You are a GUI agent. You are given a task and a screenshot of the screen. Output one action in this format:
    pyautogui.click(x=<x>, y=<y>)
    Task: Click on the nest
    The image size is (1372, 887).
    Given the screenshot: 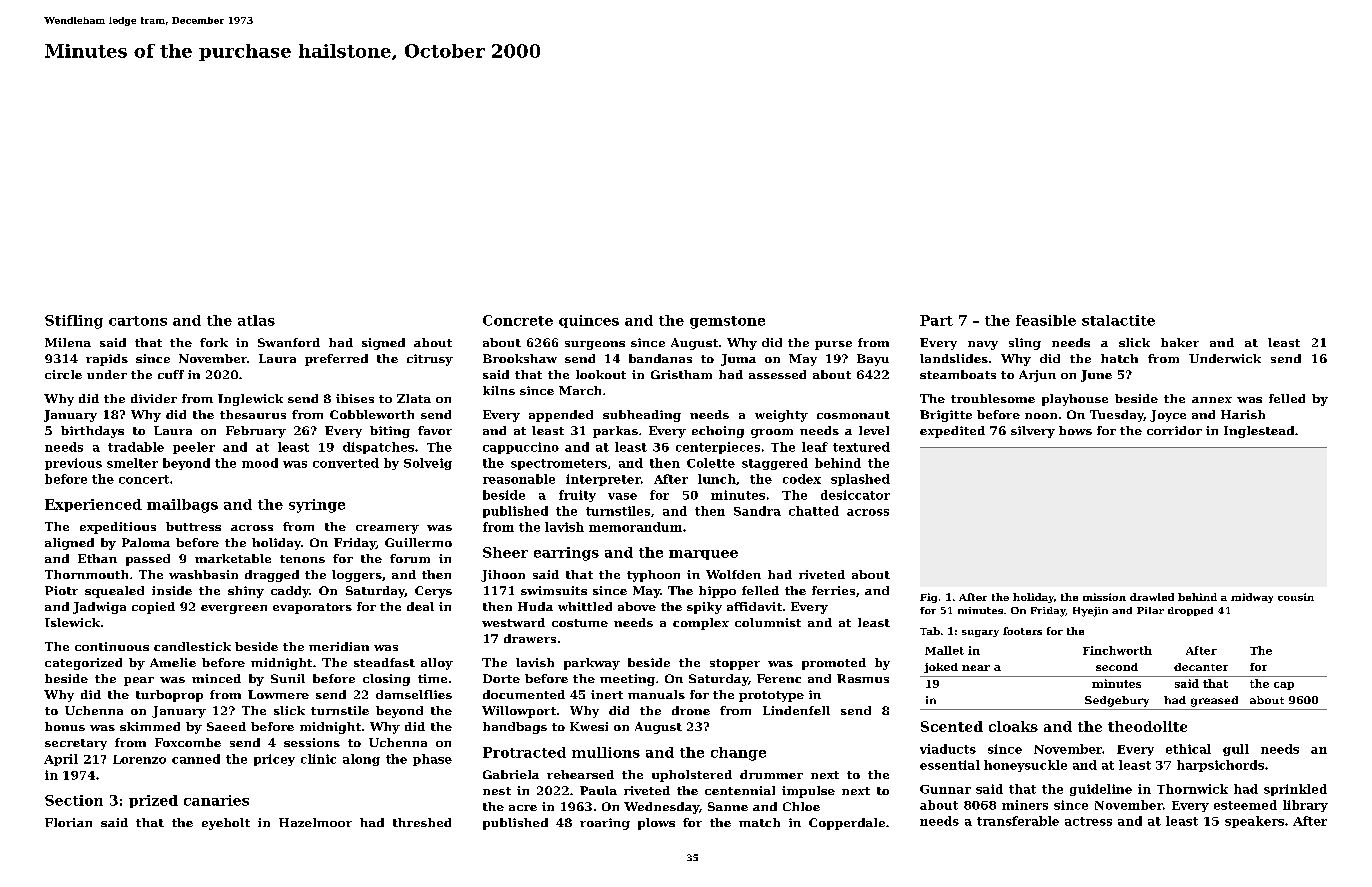 What is the action you would take?
    pyautogui.click(x=497, y=791)
